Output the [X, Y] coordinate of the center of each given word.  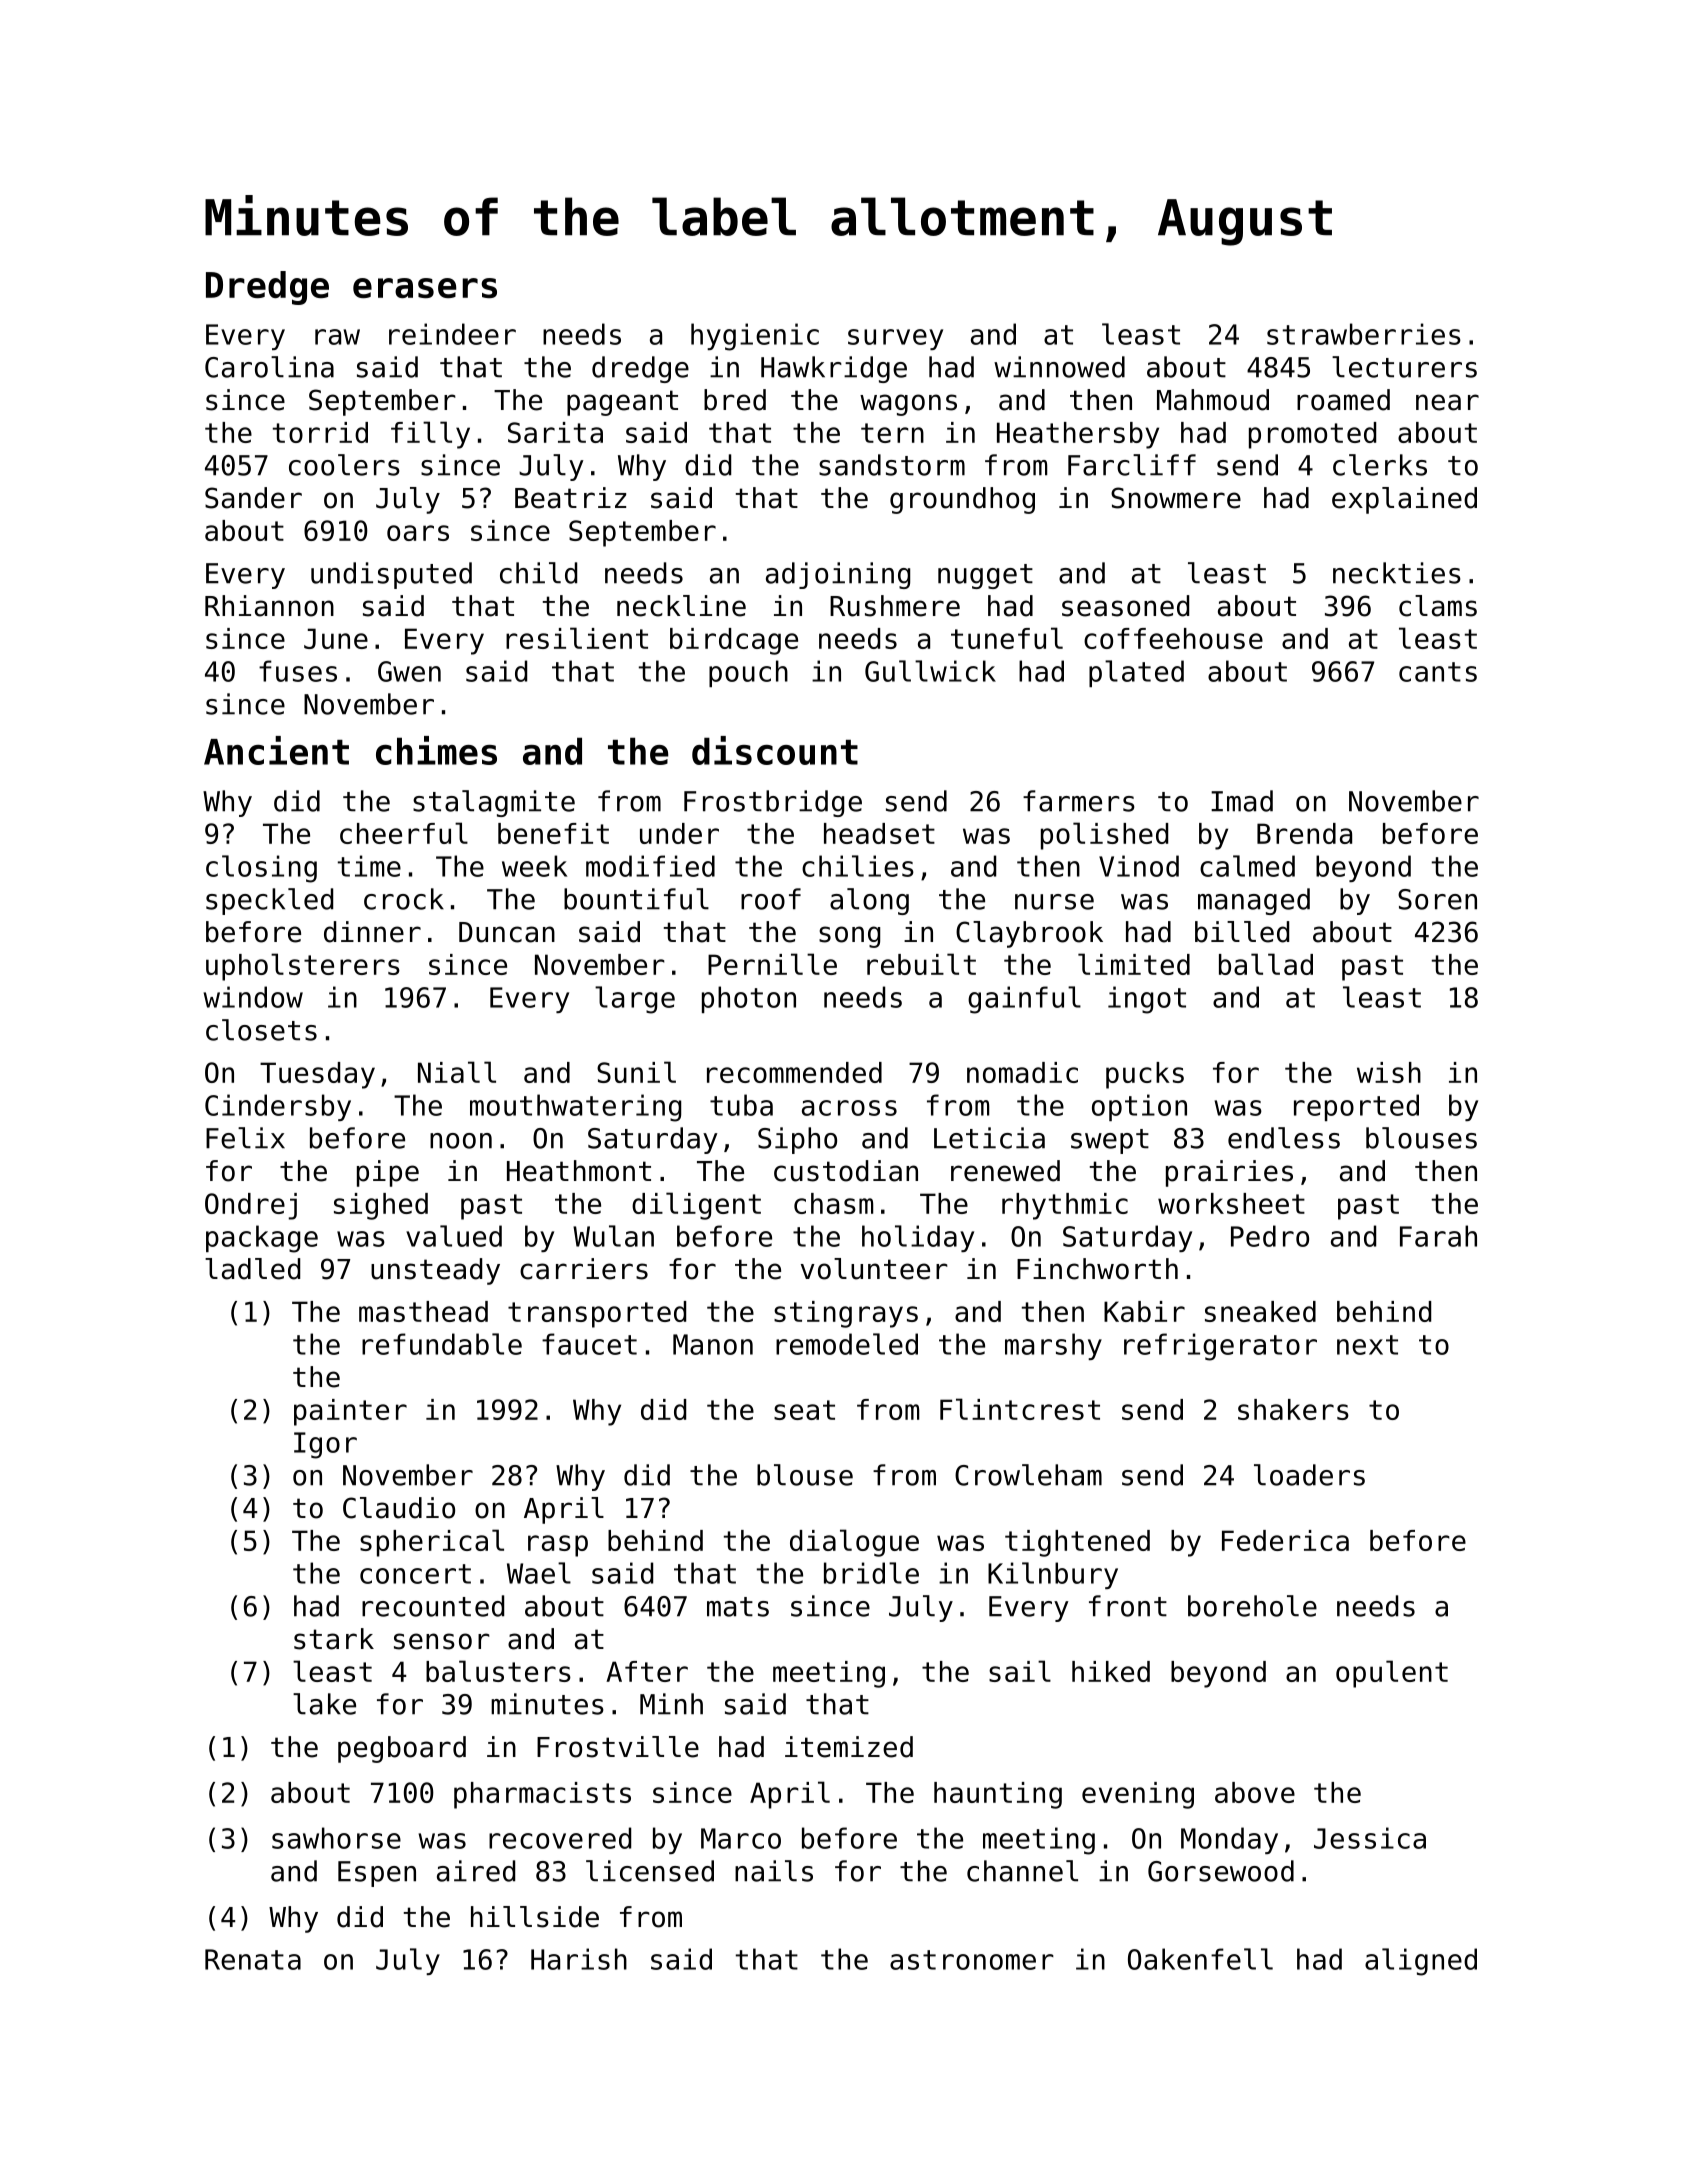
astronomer [972, 1960]
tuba [741, 1105]
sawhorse [336, 1838]
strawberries [1364, 334]
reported [1356, 1107]
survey [895, 339]
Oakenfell [1200, 1959]
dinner [372, 932]
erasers [425, 288]
